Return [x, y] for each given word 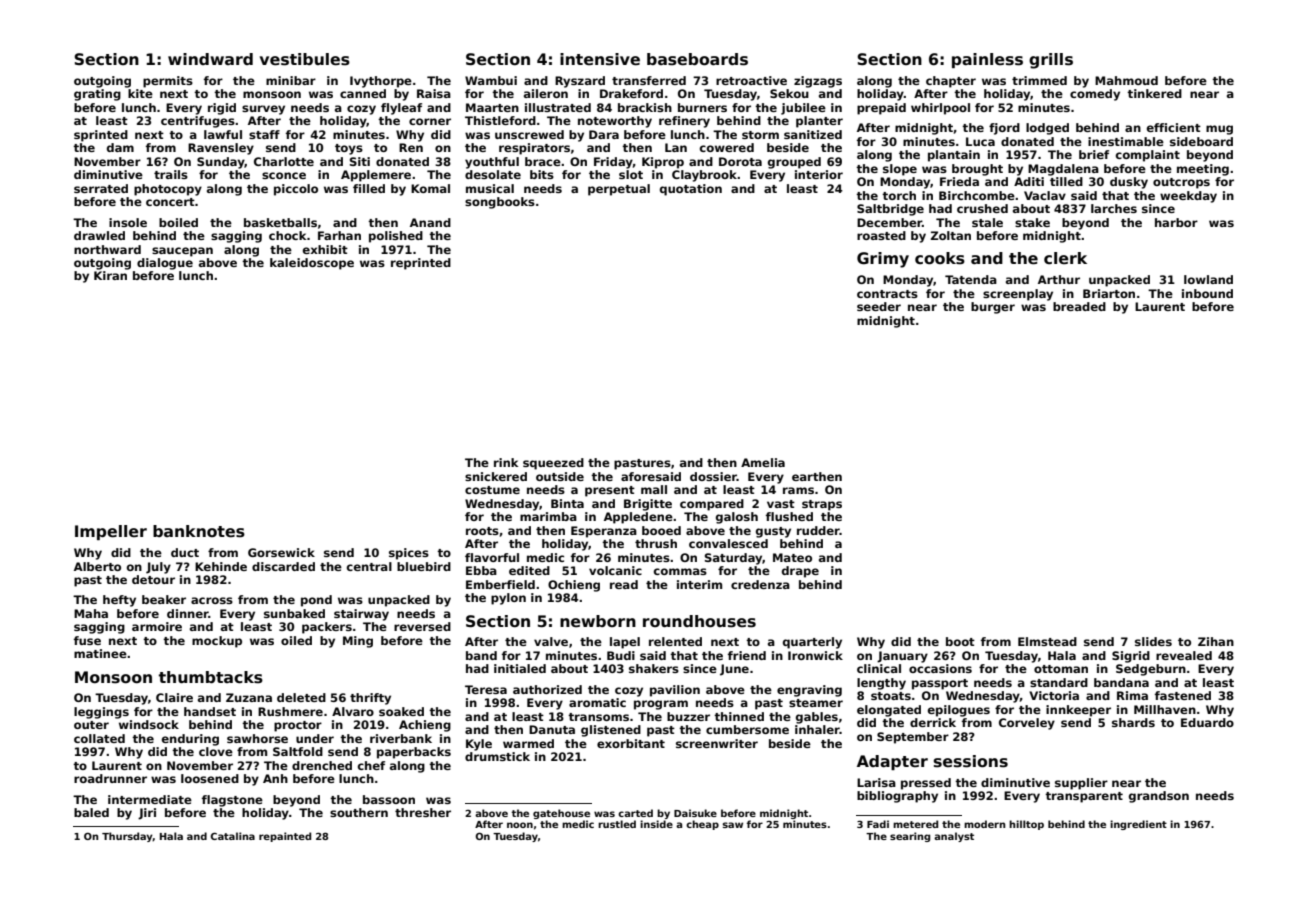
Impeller [111, 532]
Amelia [763, 462]
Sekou [789, 93]
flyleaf [401, 109]
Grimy [883, 260]
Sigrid [1131, 657]
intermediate [150, 799]
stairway [361, 615]
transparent [1084, 797]
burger [993, 308]
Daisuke [695, 813]
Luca [980, 141]
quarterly [812, 643]
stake [1032, 222]
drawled [99, 235]
